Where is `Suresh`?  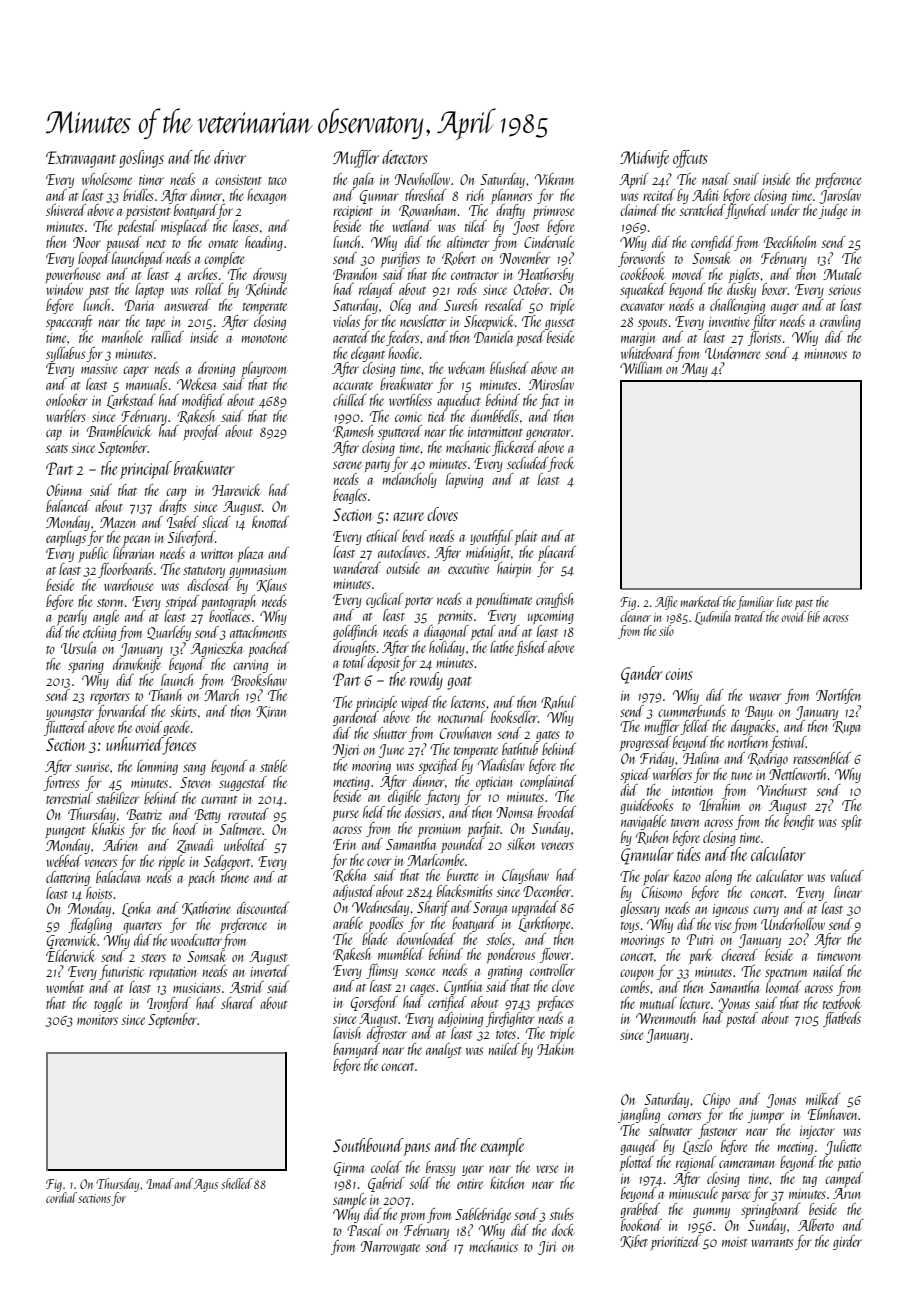 Suresh is located at coordinates (460, 305).
